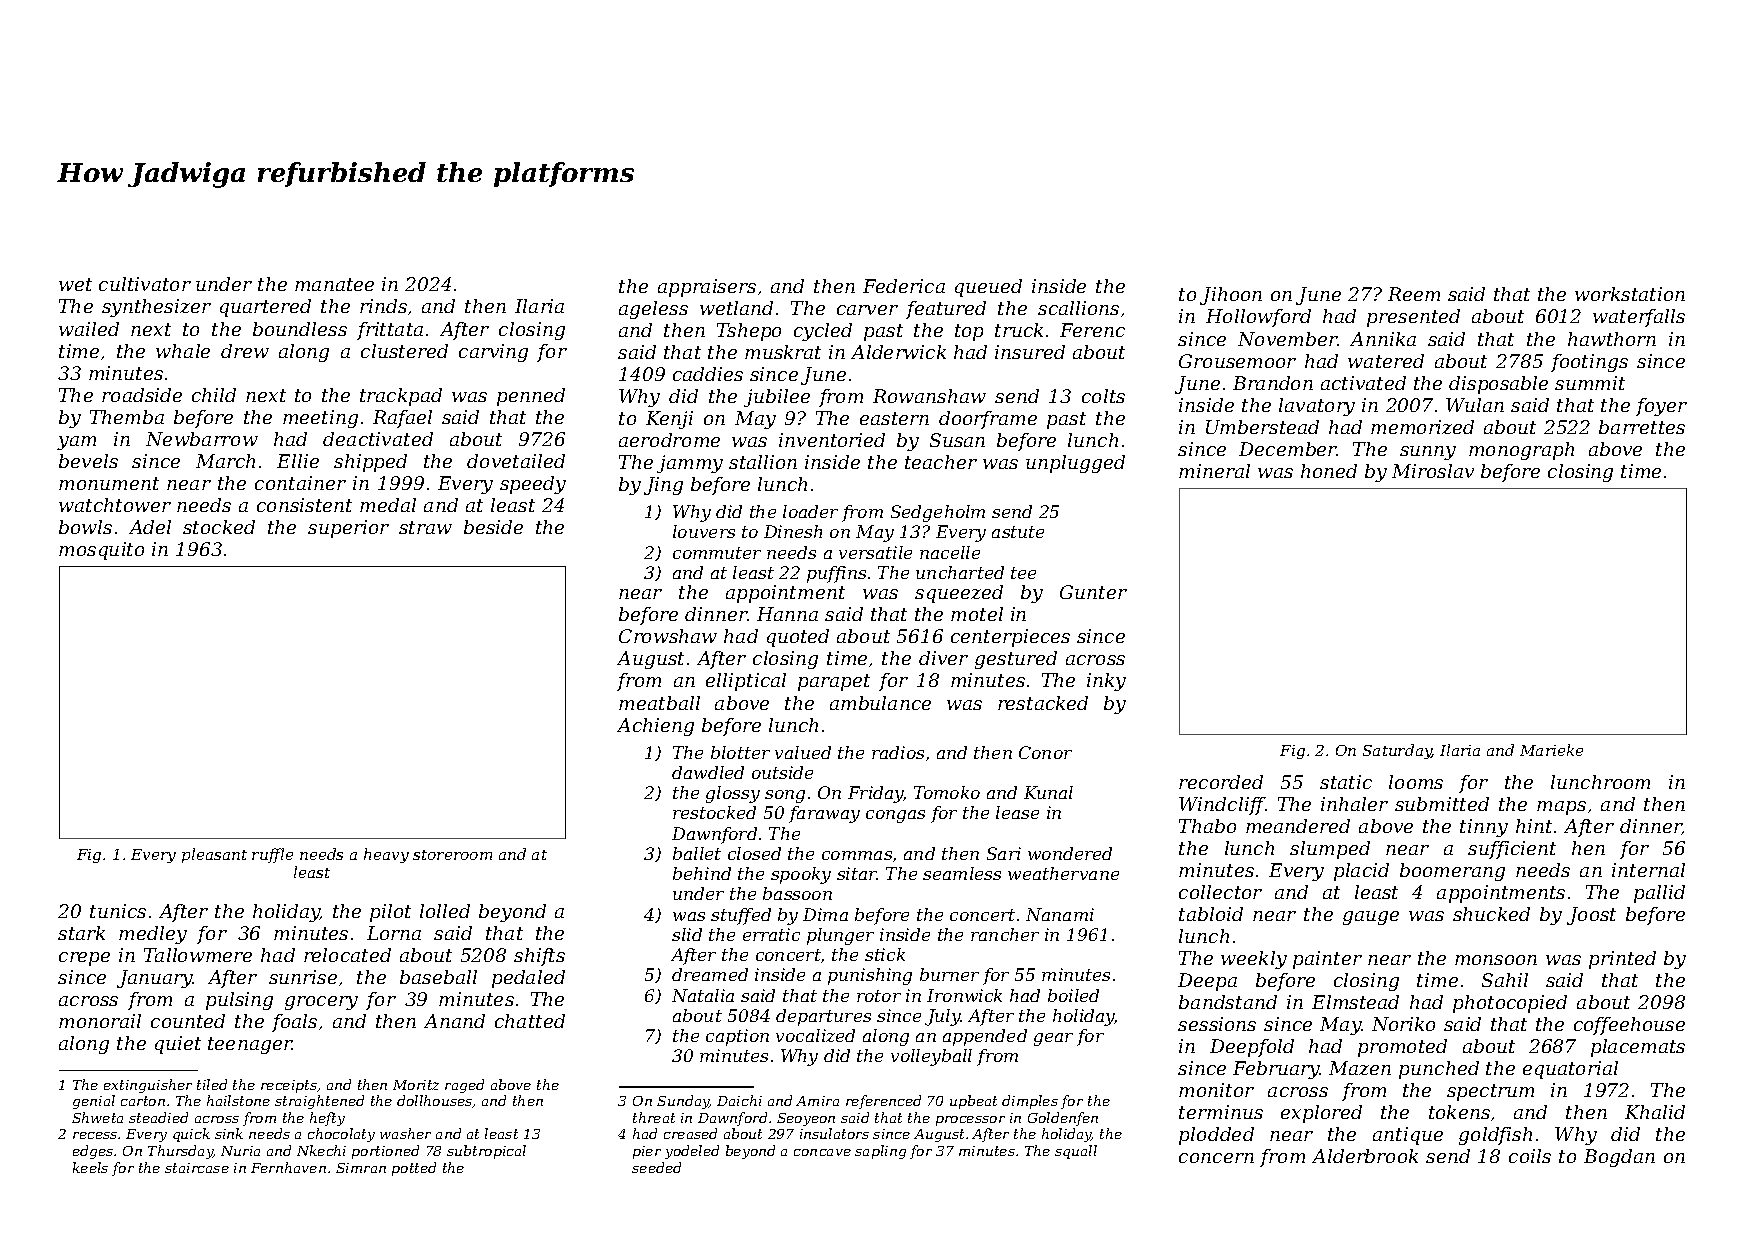 The width and height of the image is (1745, 1234). Describe the element at coordinates (1354, 804) in the image. I see `inhaler` at that location.
